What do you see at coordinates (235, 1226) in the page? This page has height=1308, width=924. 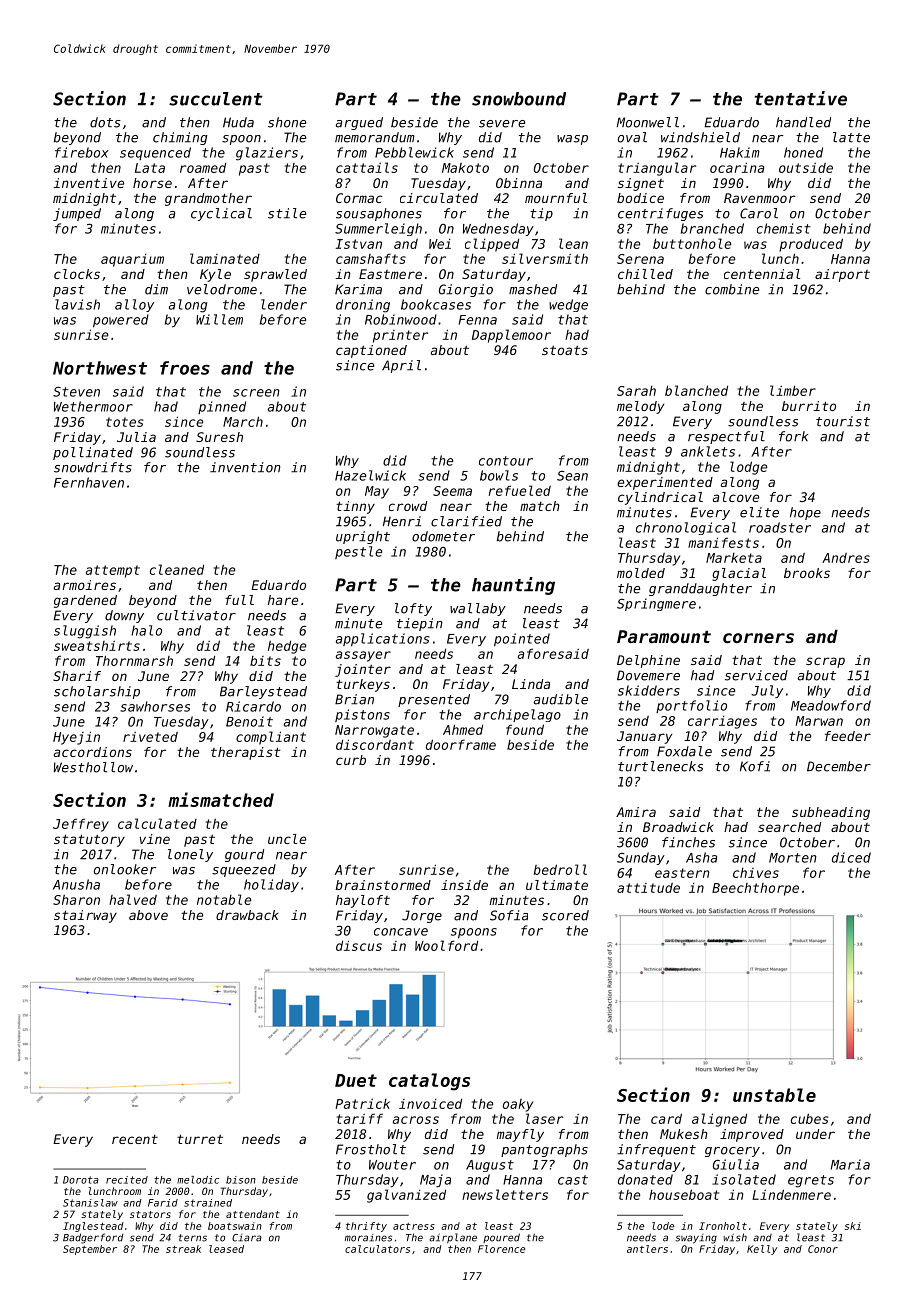 I see `boatswain` at bounding box center [235, 1226].
